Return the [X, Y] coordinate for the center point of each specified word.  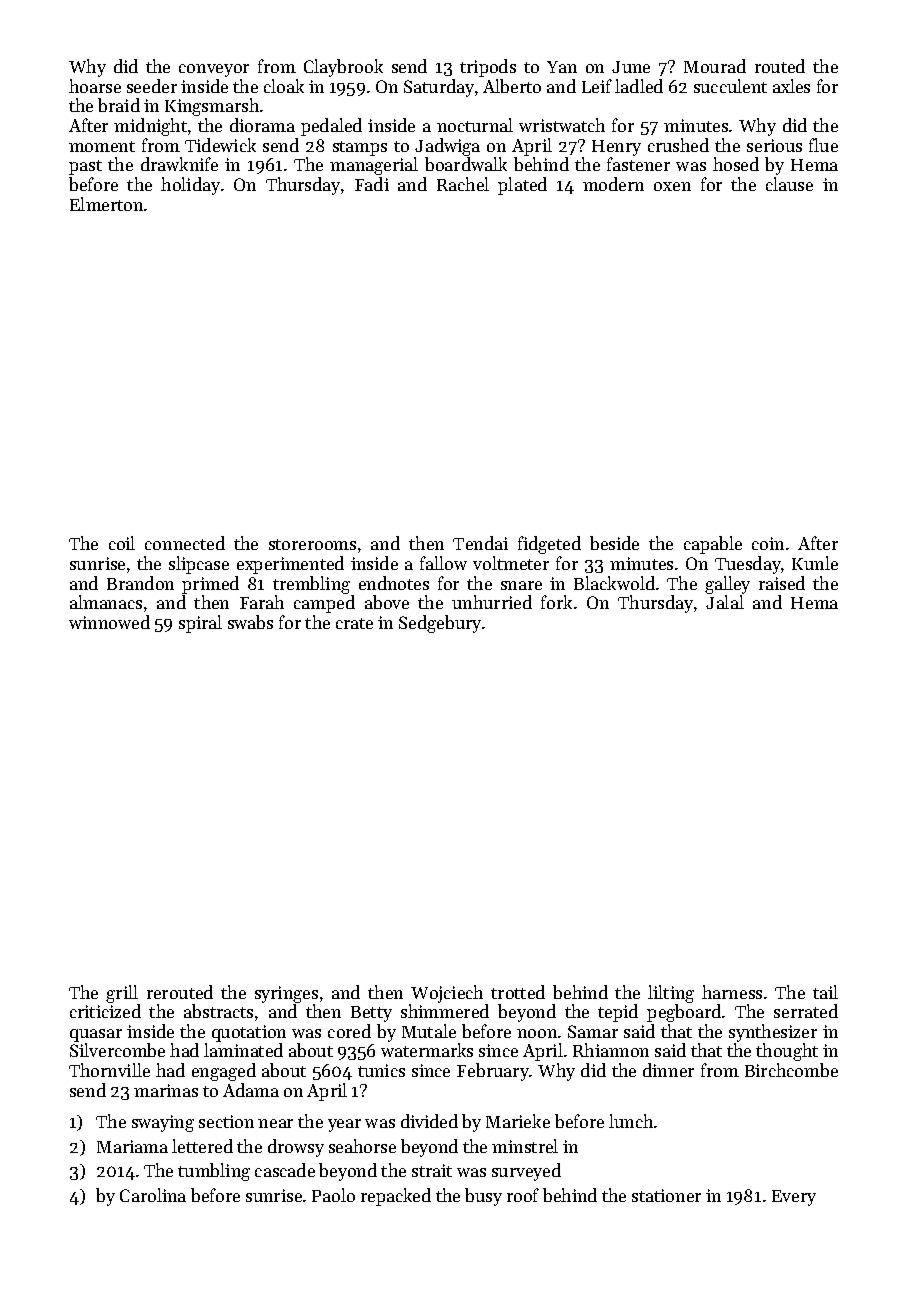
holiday [190, 186]
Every [794, 1198]
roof [523, 1195]
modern [613, 184]
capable [713, 545]
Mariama [132, 1146]
